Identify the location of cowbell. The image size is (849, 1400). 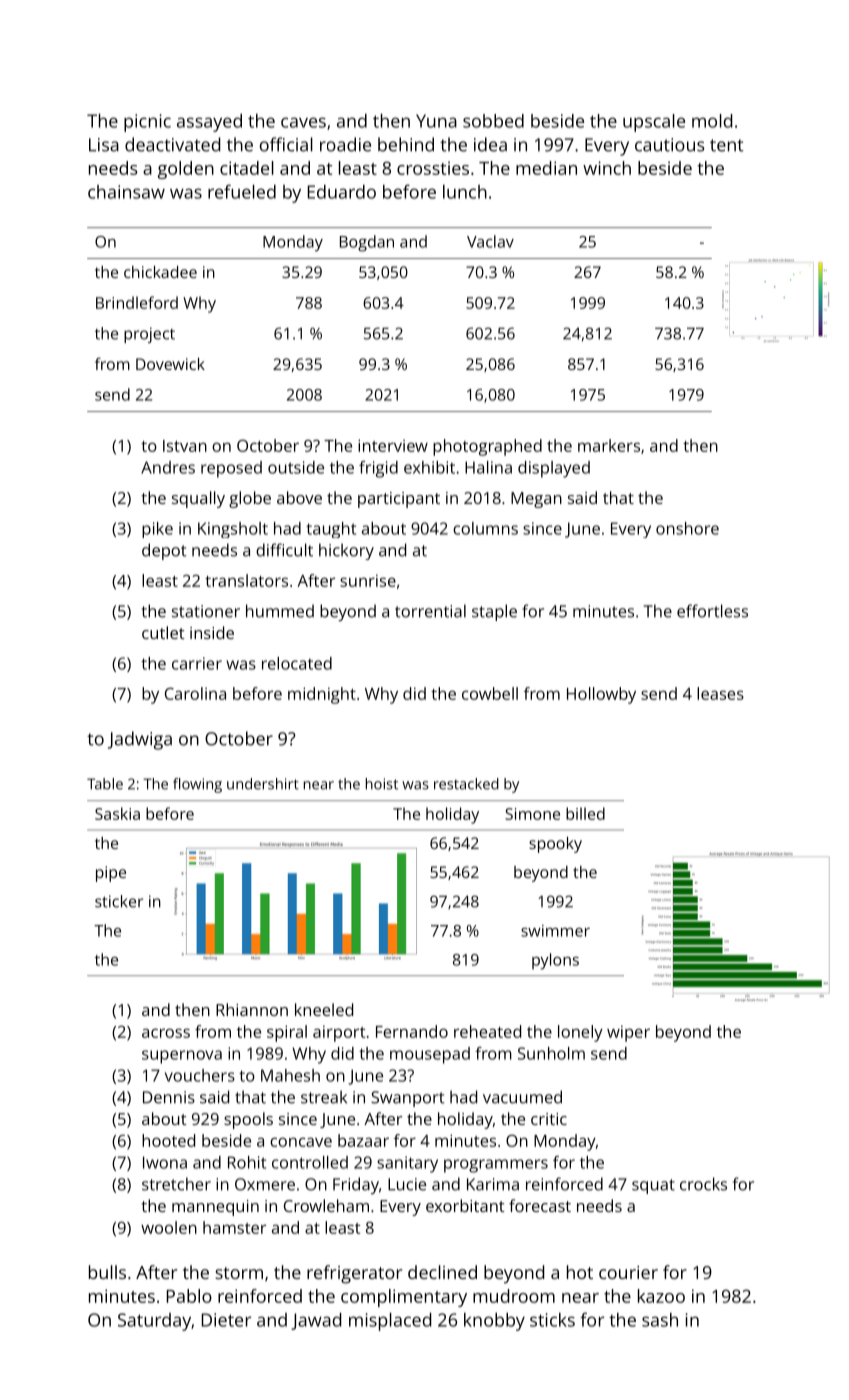
(490, 693).
